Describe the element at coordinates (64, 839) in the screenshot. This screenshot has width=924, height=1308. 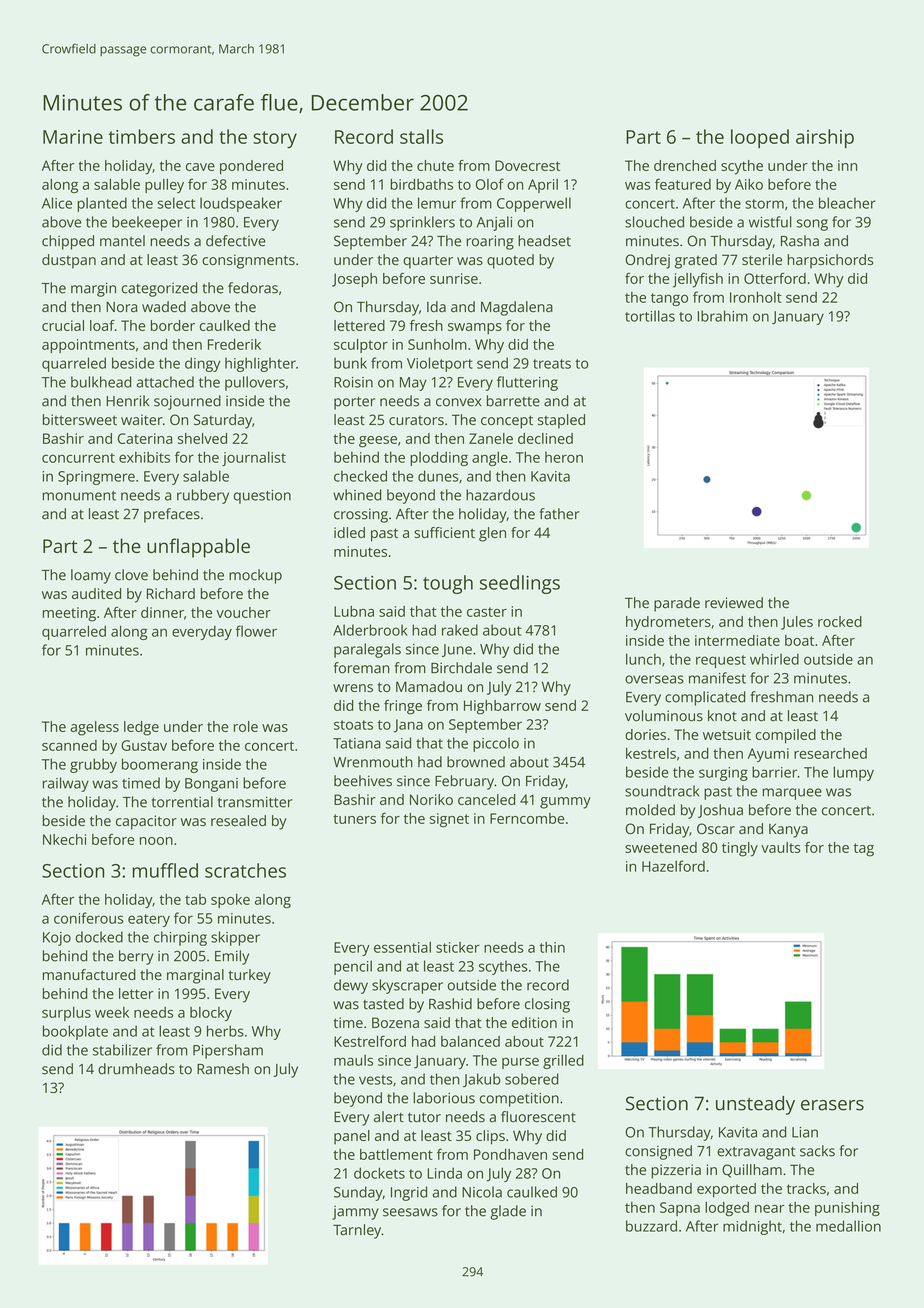
I see `Nkechi` at that location.
